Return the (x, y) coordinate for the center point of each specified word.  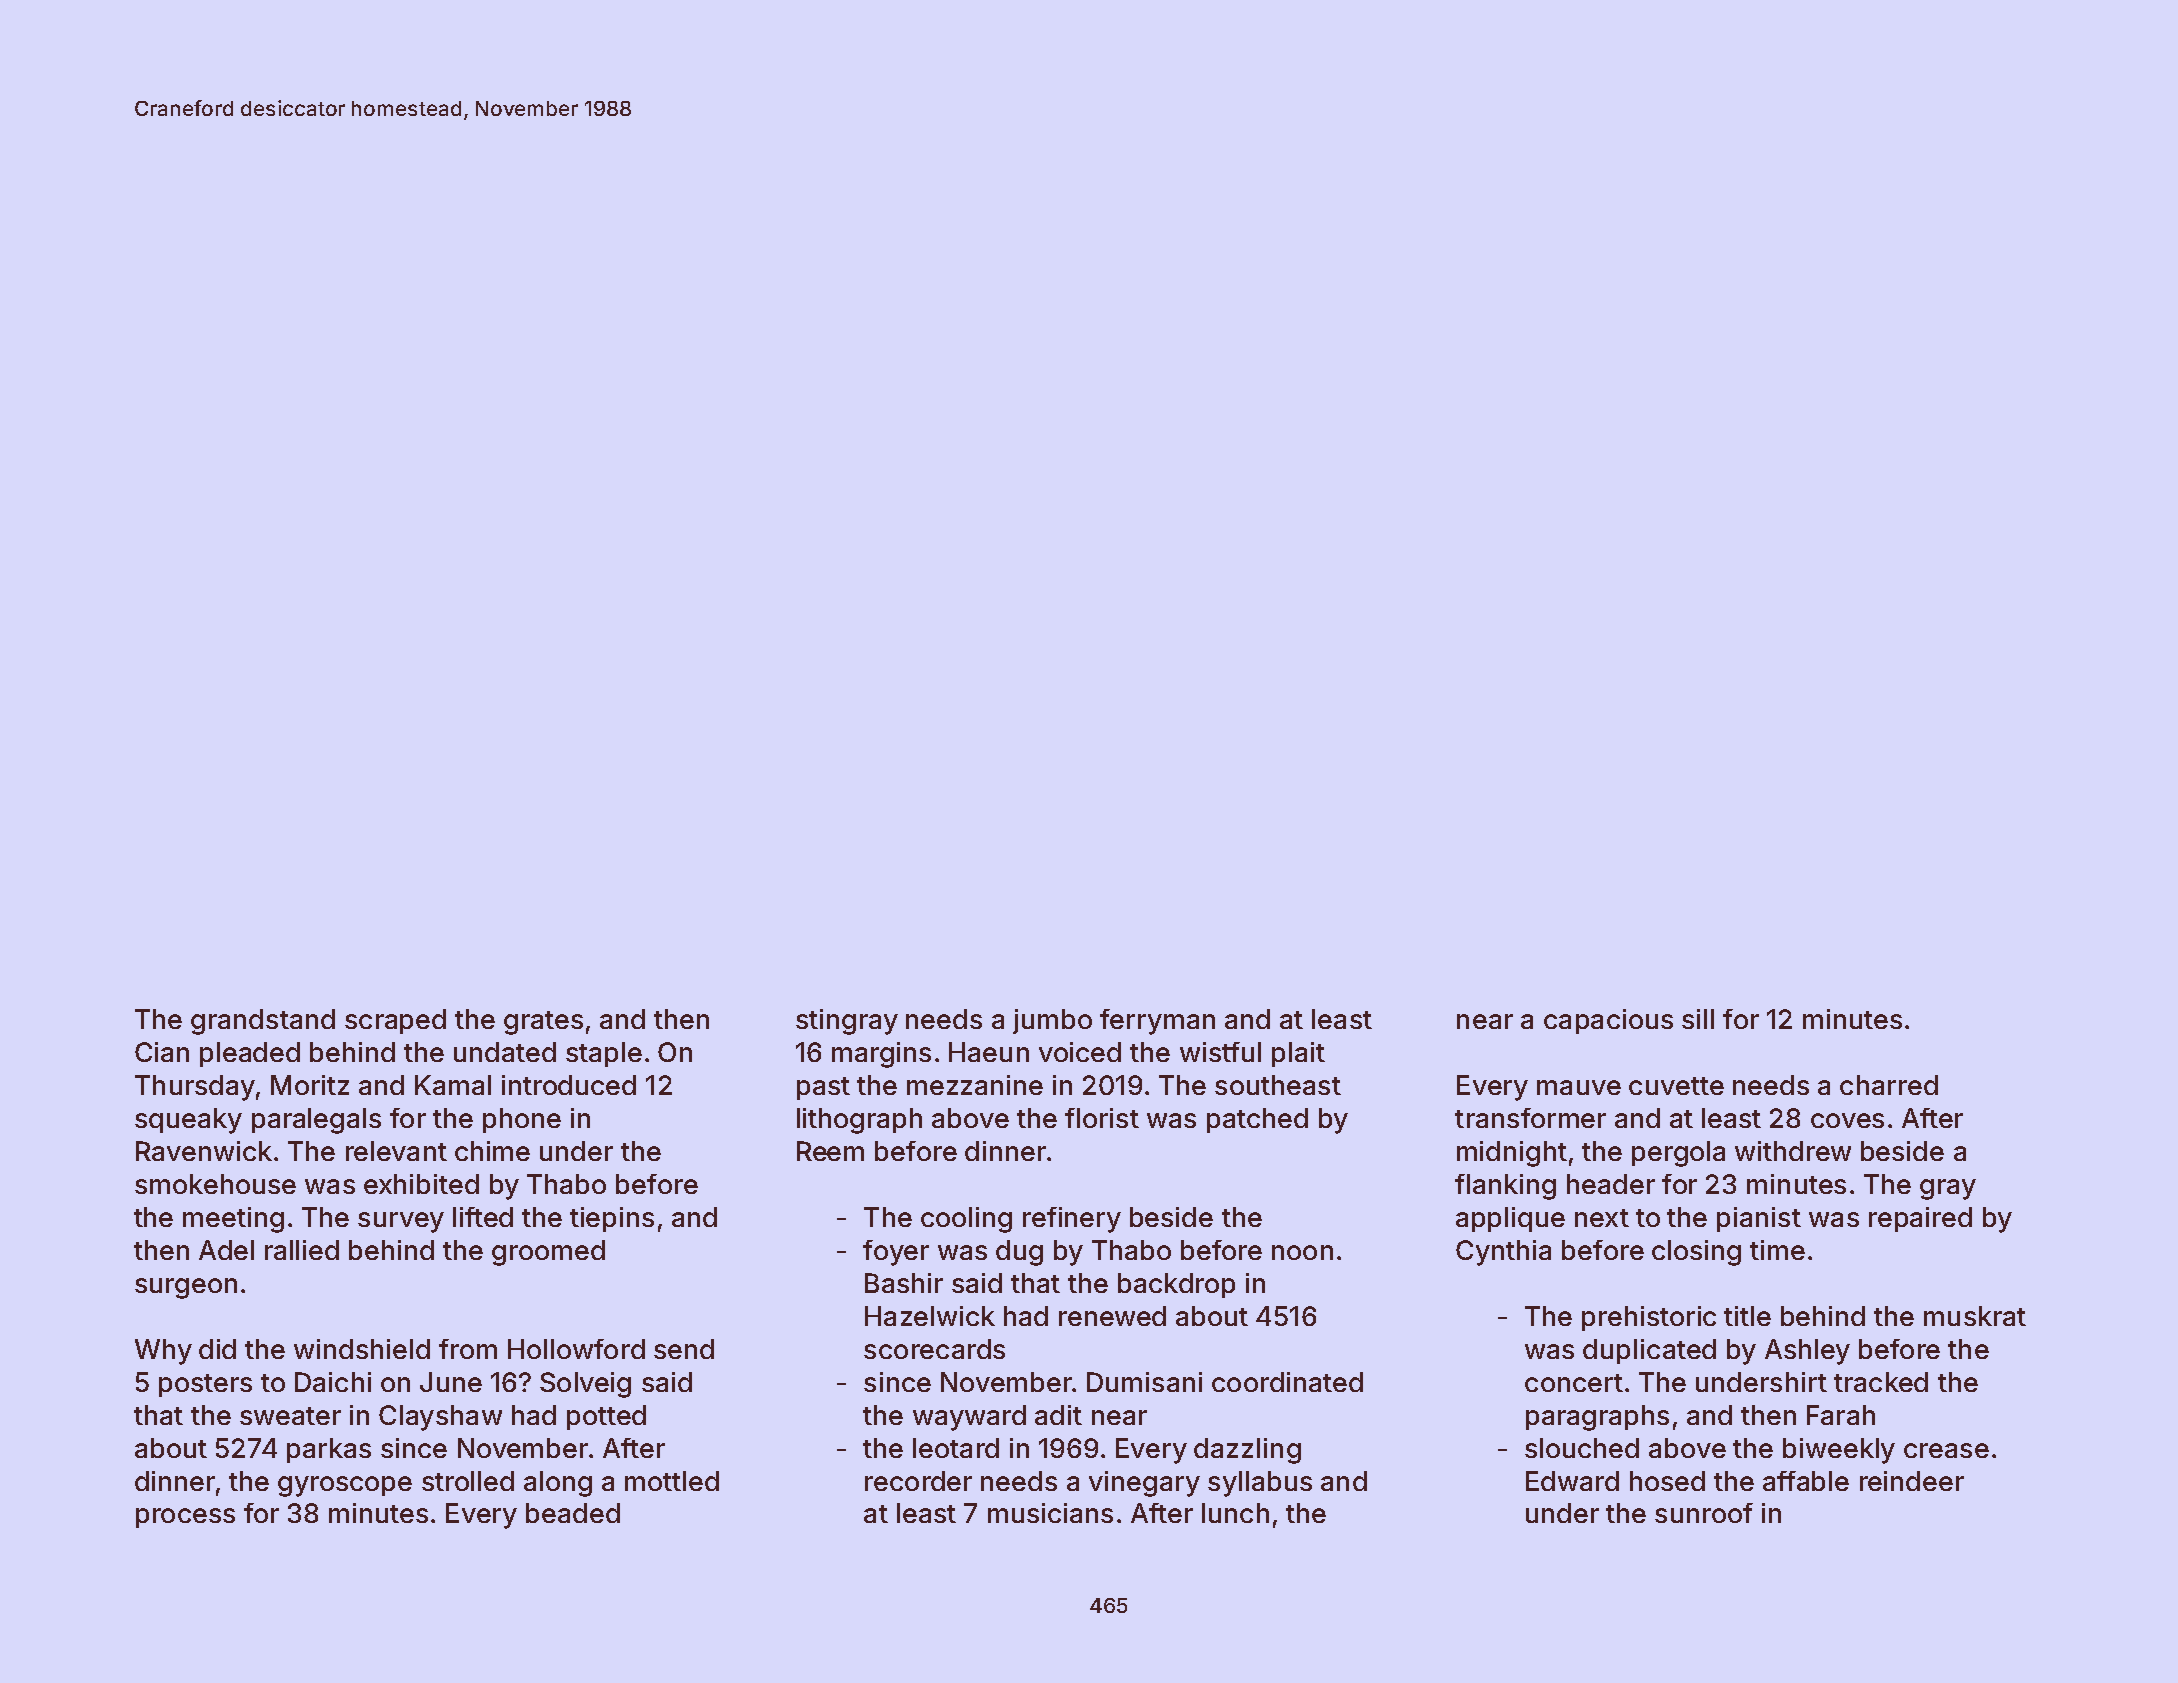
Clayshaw (440, 1418)
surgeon (186, 1288)
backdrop (1176, 1285)
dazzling (1247, 1451)
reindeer (1912, 1481)
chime (492, 1151)
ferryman (1157, 1022)
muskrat (1975, 1316)
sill (1698, 1019)
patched (1257, 1120)
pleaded (250, 1054)
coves (1847, 1120)
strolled (468, 1481)
